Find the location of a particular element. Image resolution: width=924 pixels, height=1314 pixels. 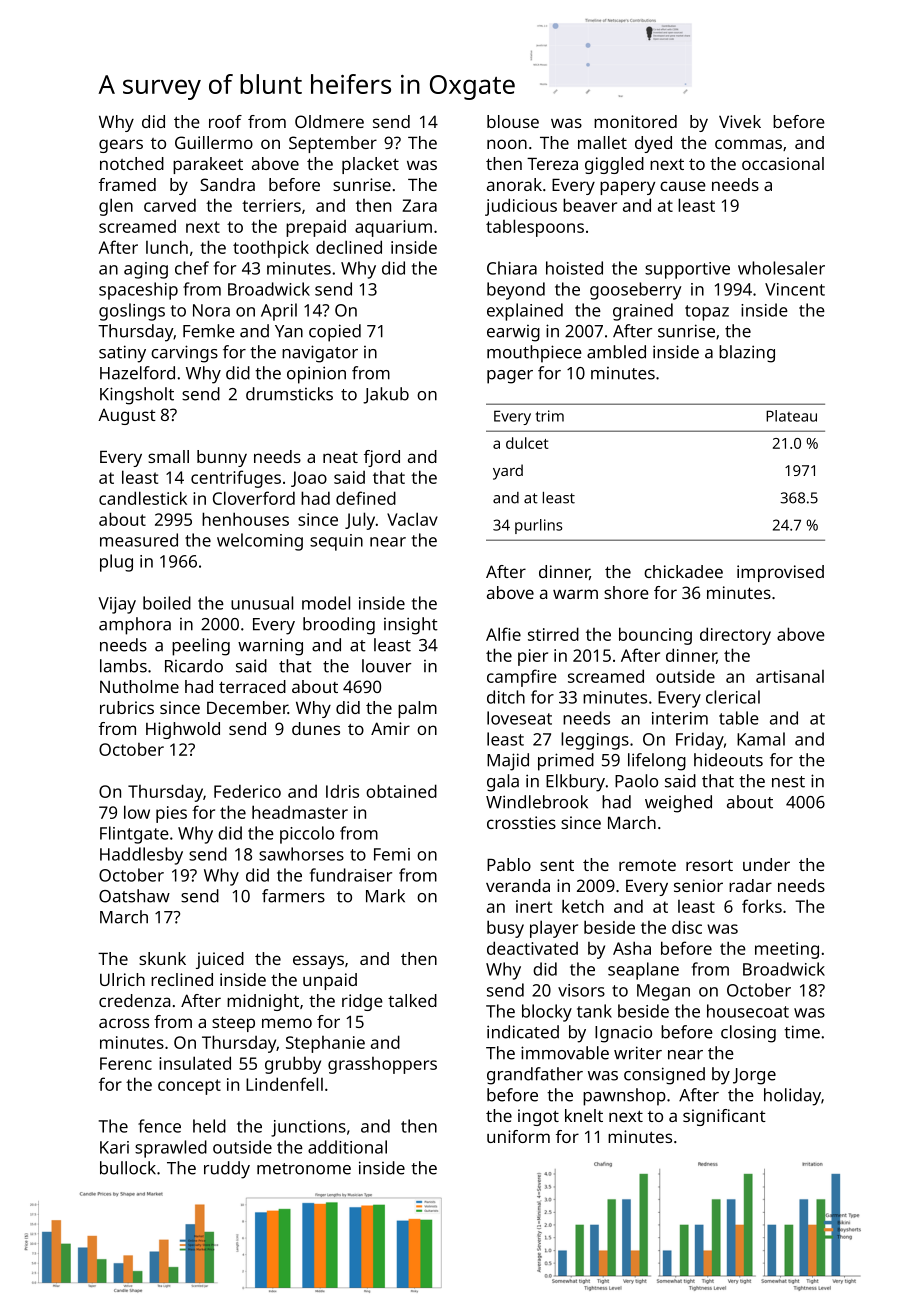

Kingsholt is located at coordinates (137, 396).
